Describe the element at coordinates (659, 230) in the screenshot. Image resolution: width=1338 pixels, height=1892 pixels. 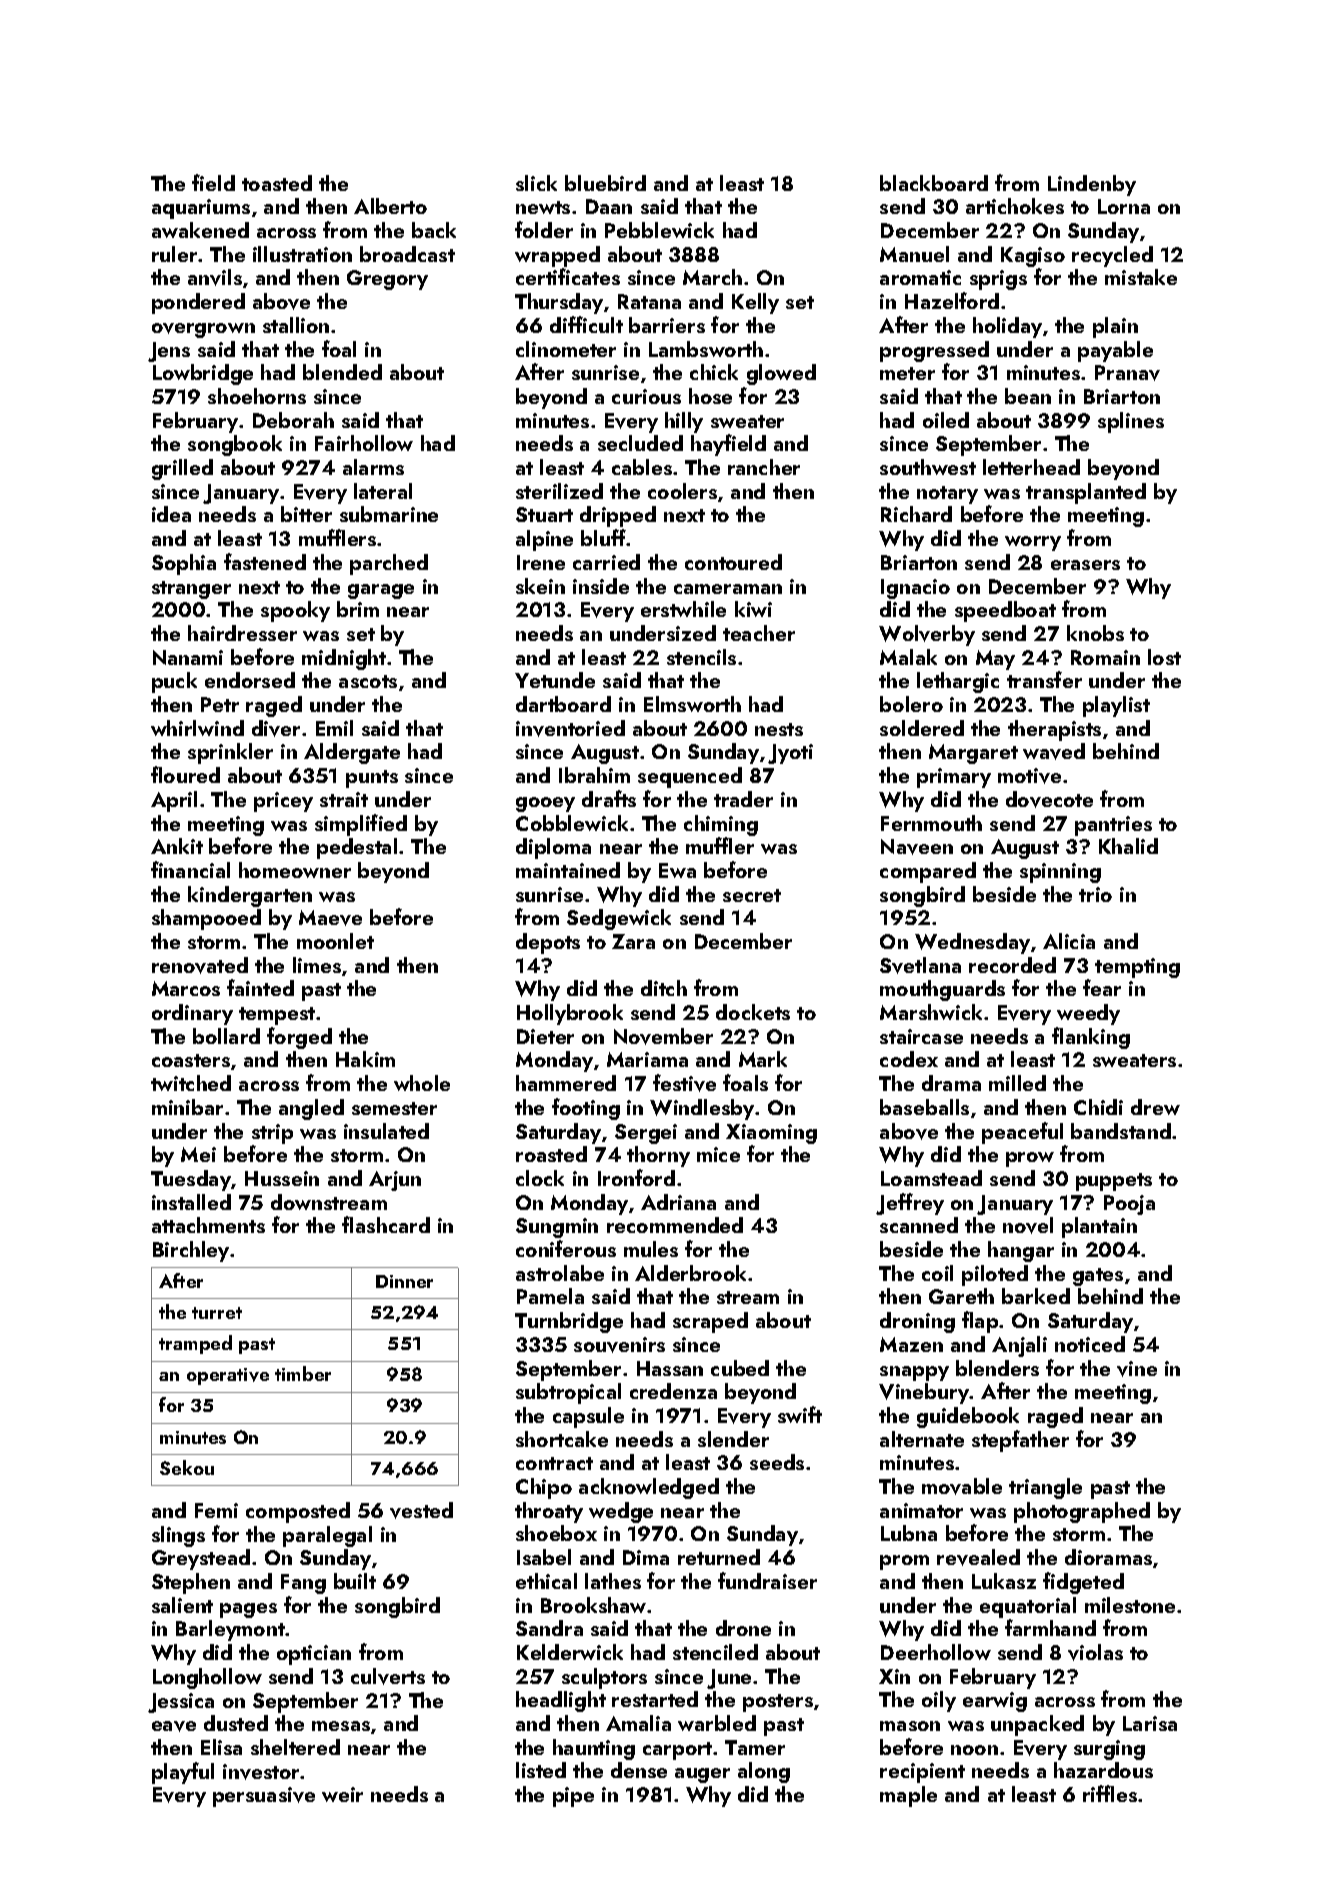
I see `Pebblewick` at that location.
